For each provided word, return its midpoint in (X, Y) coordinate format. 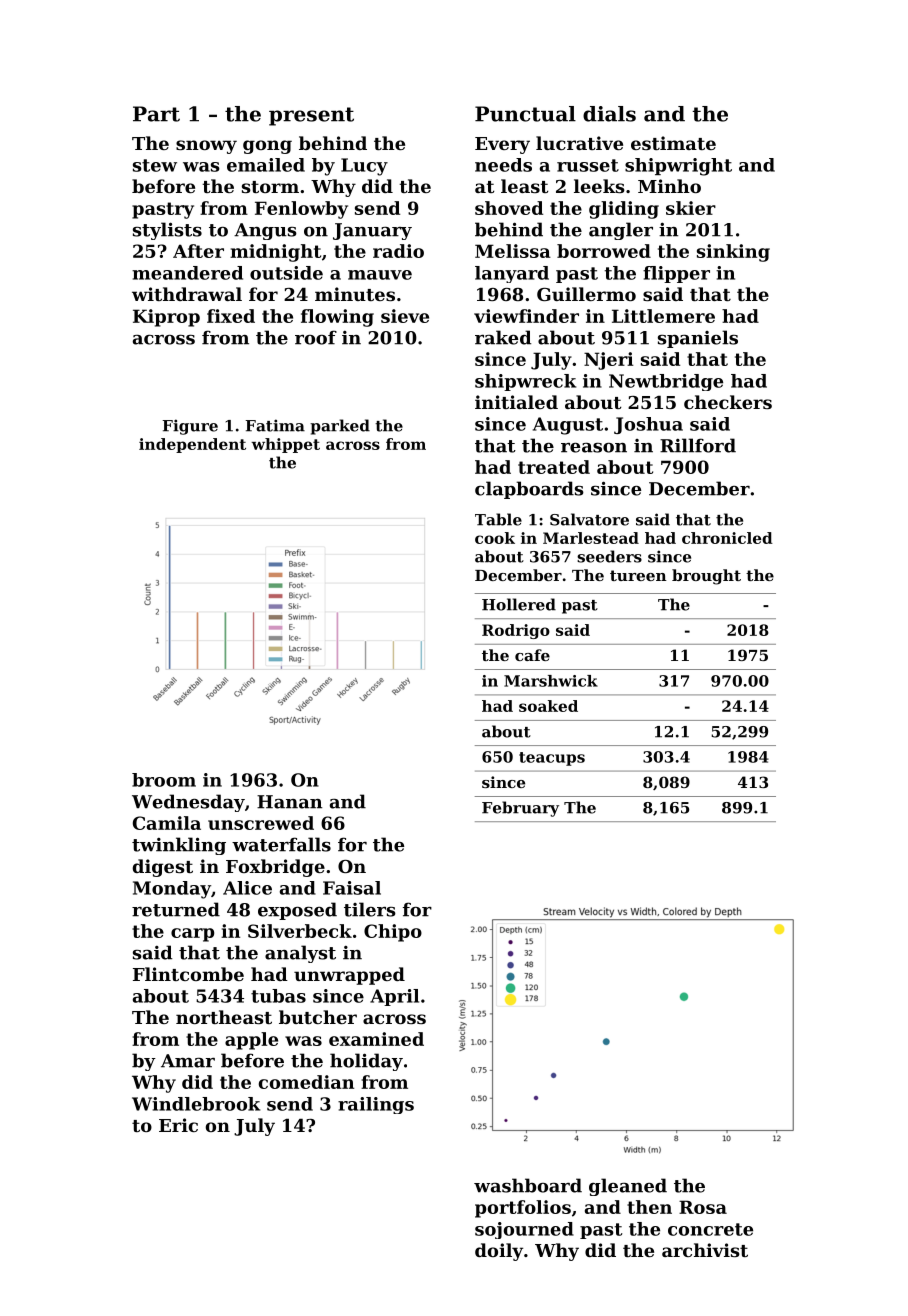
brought (706, 577)
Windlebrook (196, 1104)
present (311, 116)
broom (164, 780)
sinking (733, 253)
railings (376, 1105)
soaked (548, 706)
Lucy (364, 167)
